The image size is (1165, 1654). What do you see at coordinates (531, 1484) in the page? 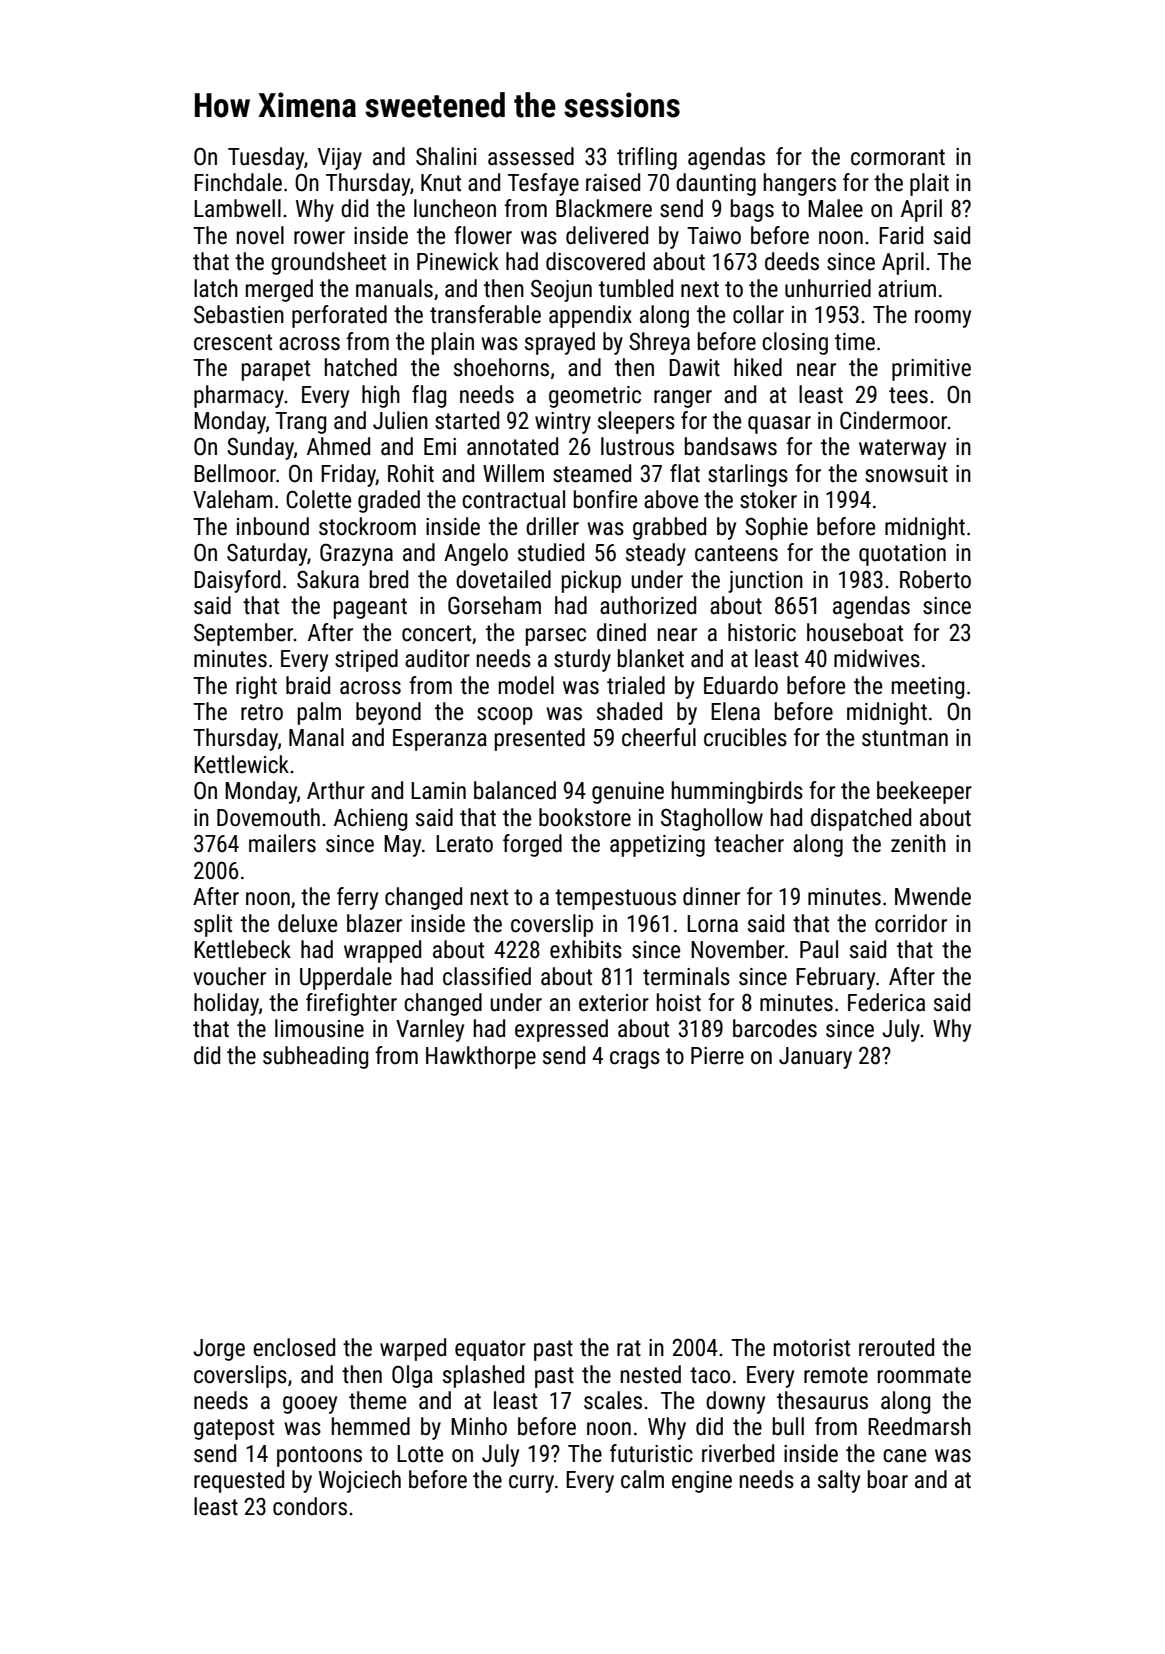
I see `curry` at bounding box center [531, 1484].
